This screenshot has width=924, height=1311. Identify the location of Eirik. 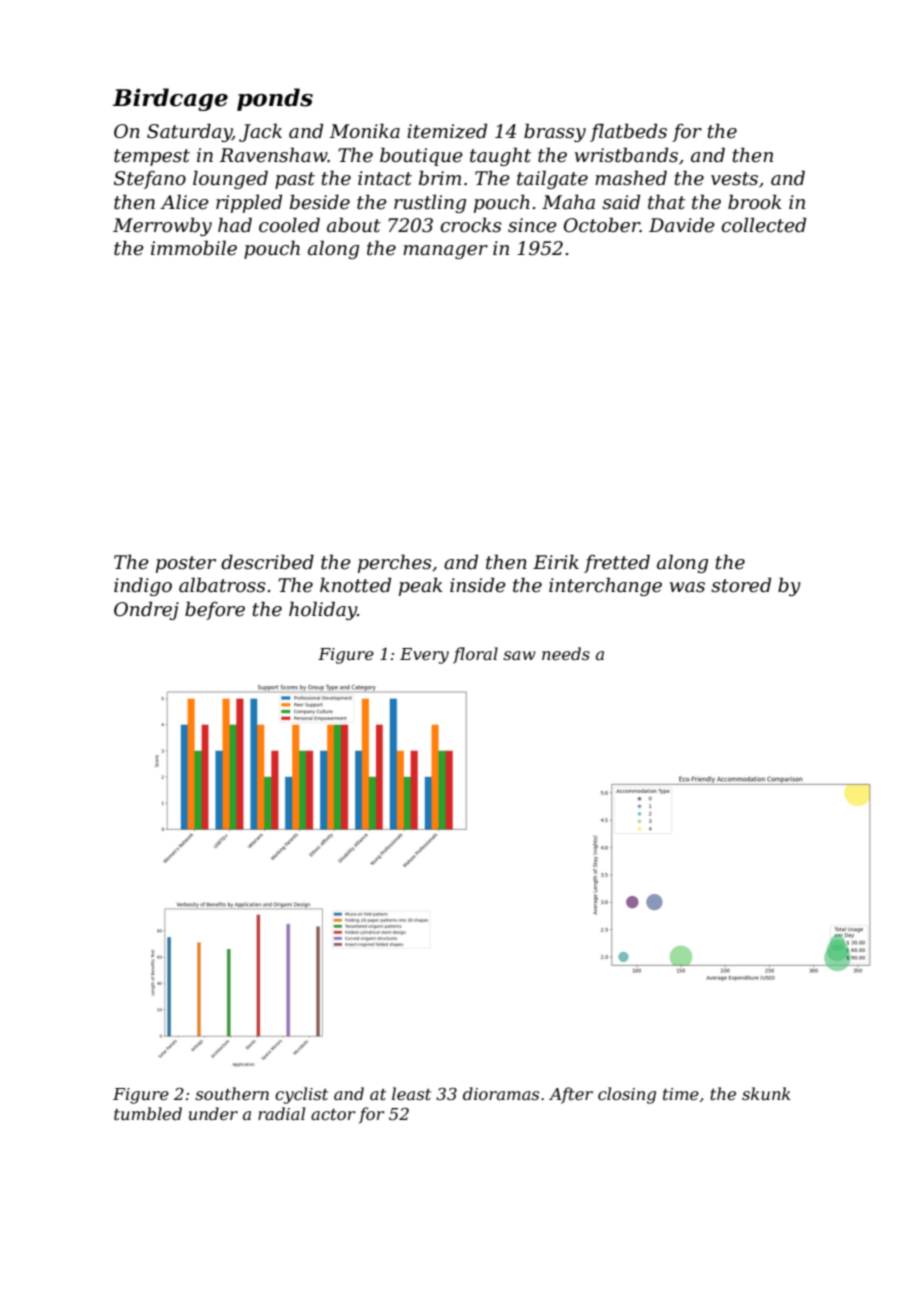
(556, 561).
